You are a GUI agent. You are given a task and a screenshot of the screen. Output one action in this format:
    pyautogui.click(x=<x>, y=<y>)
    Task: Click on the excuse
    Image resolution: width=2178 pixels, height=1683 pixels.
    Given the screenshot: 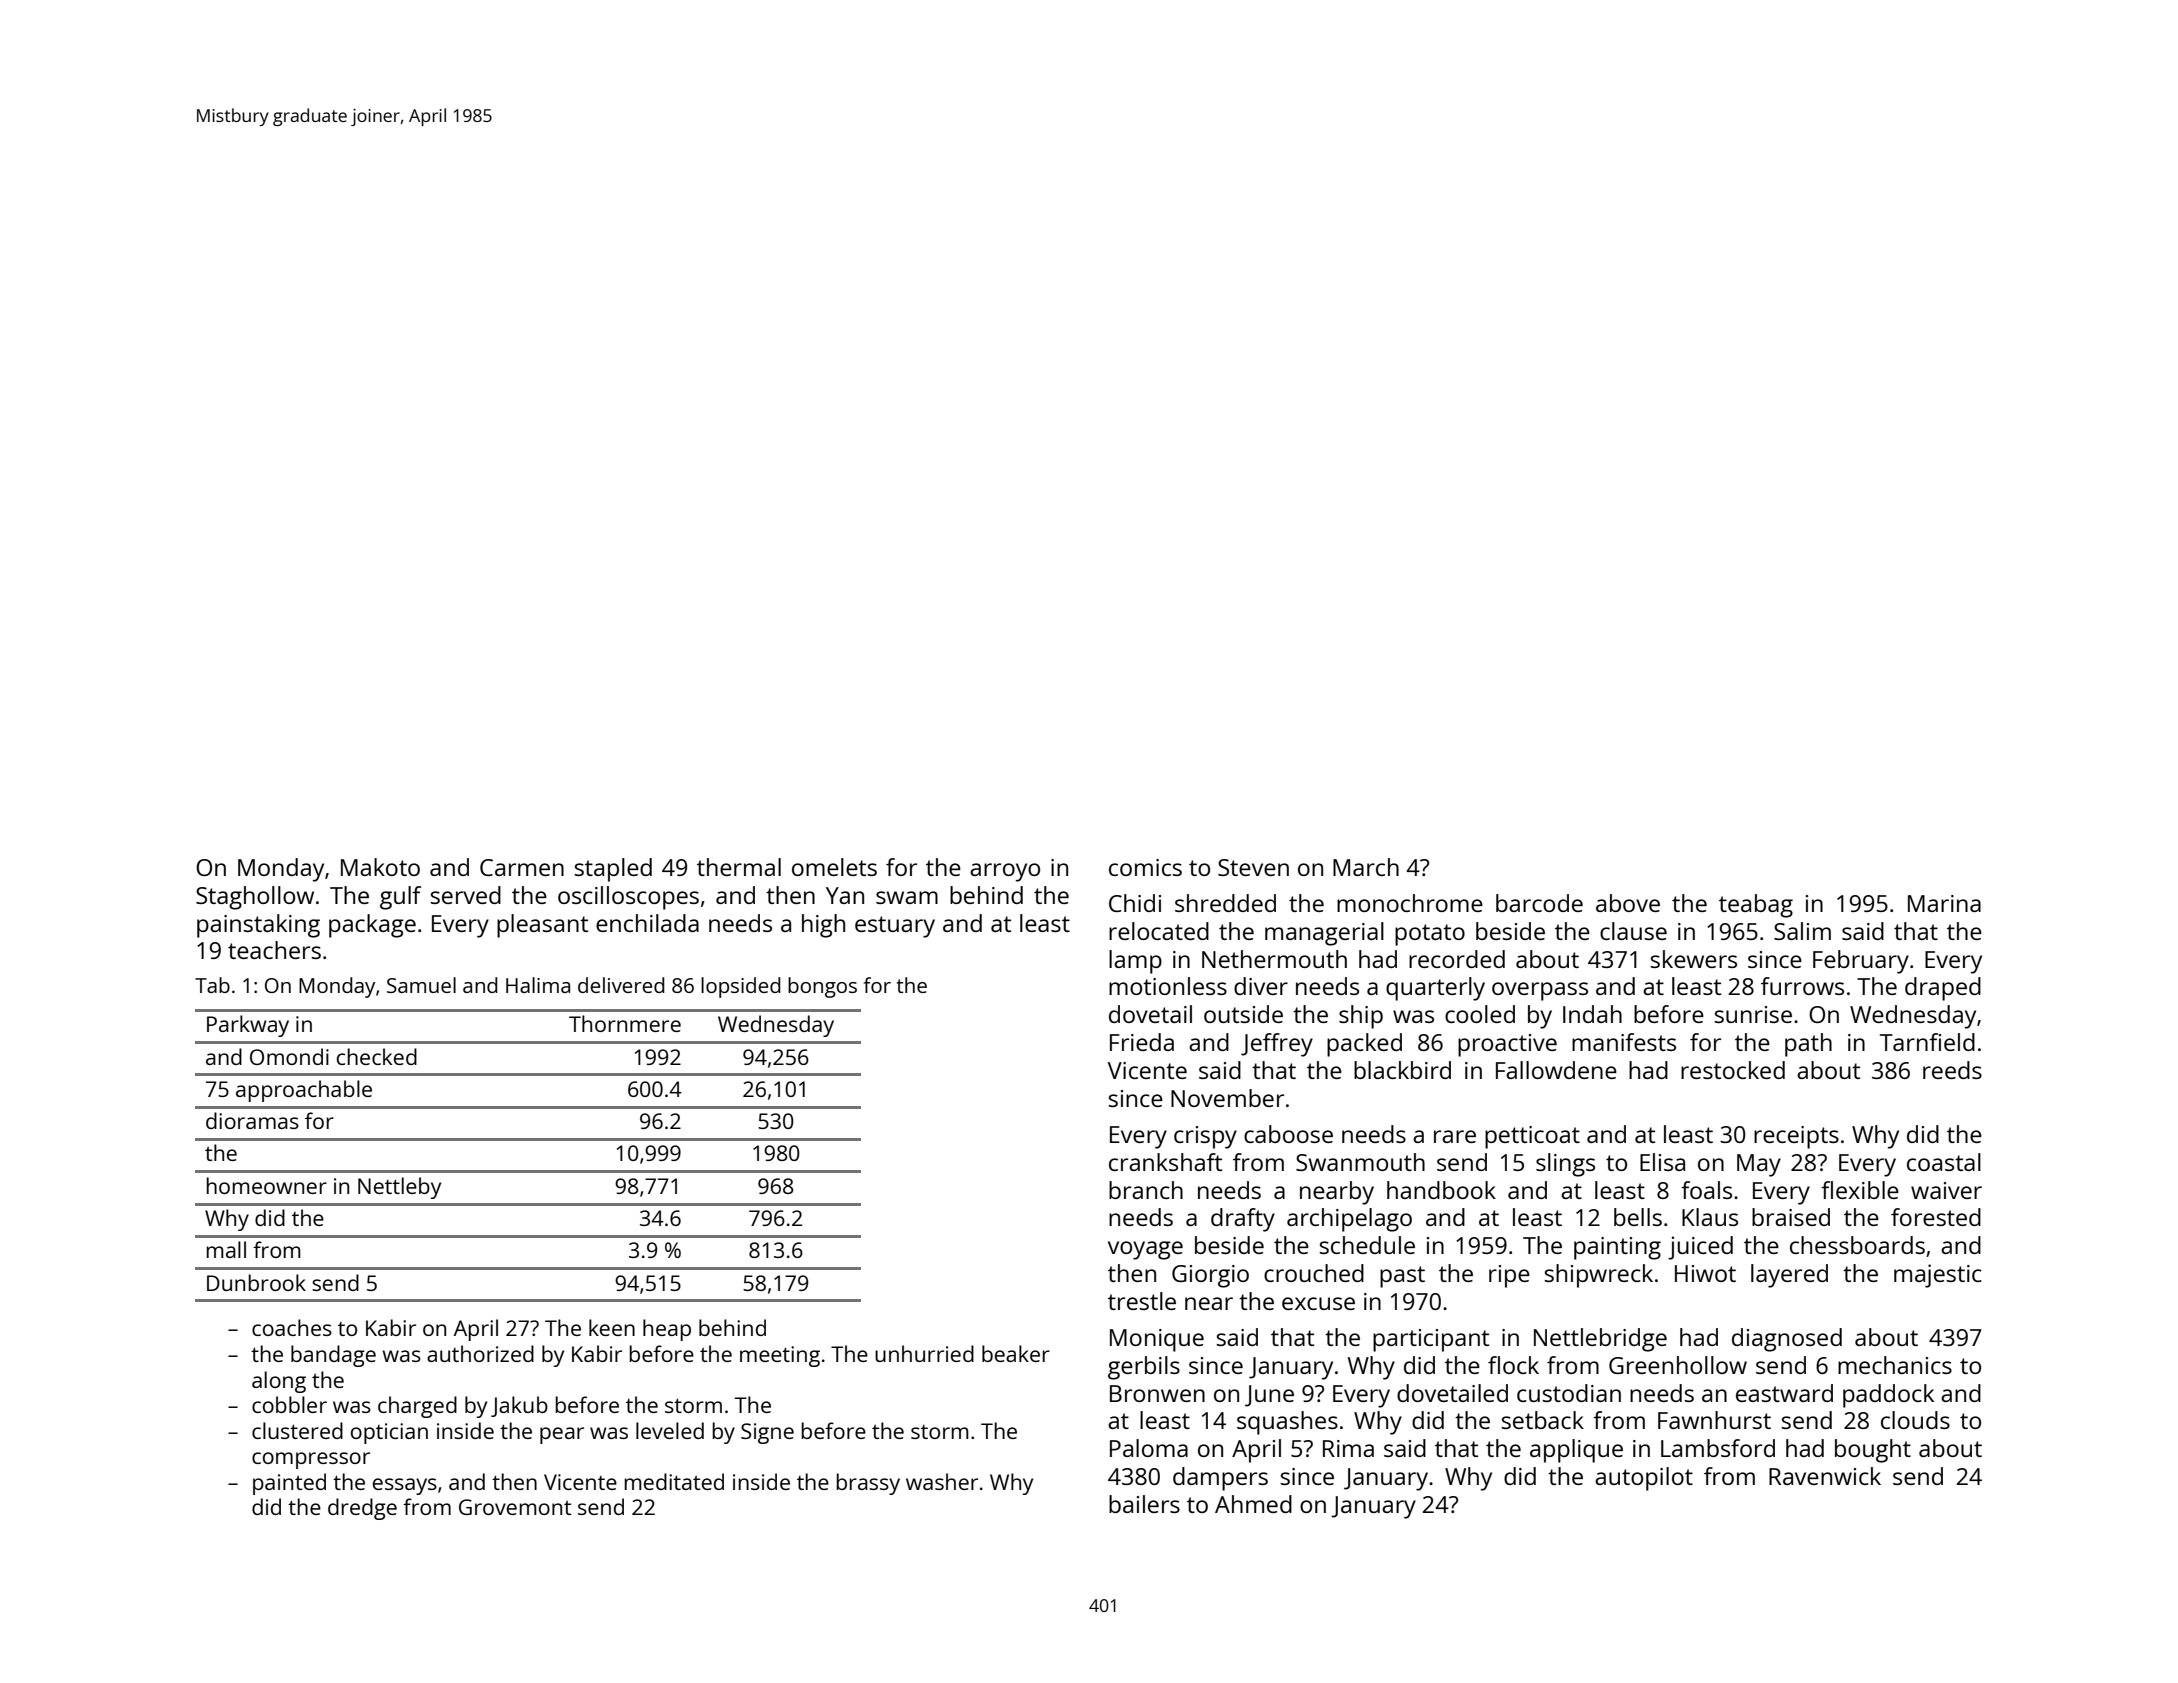 What is the action you would take?
    pyautogui.click(x=1318, y=1303)
